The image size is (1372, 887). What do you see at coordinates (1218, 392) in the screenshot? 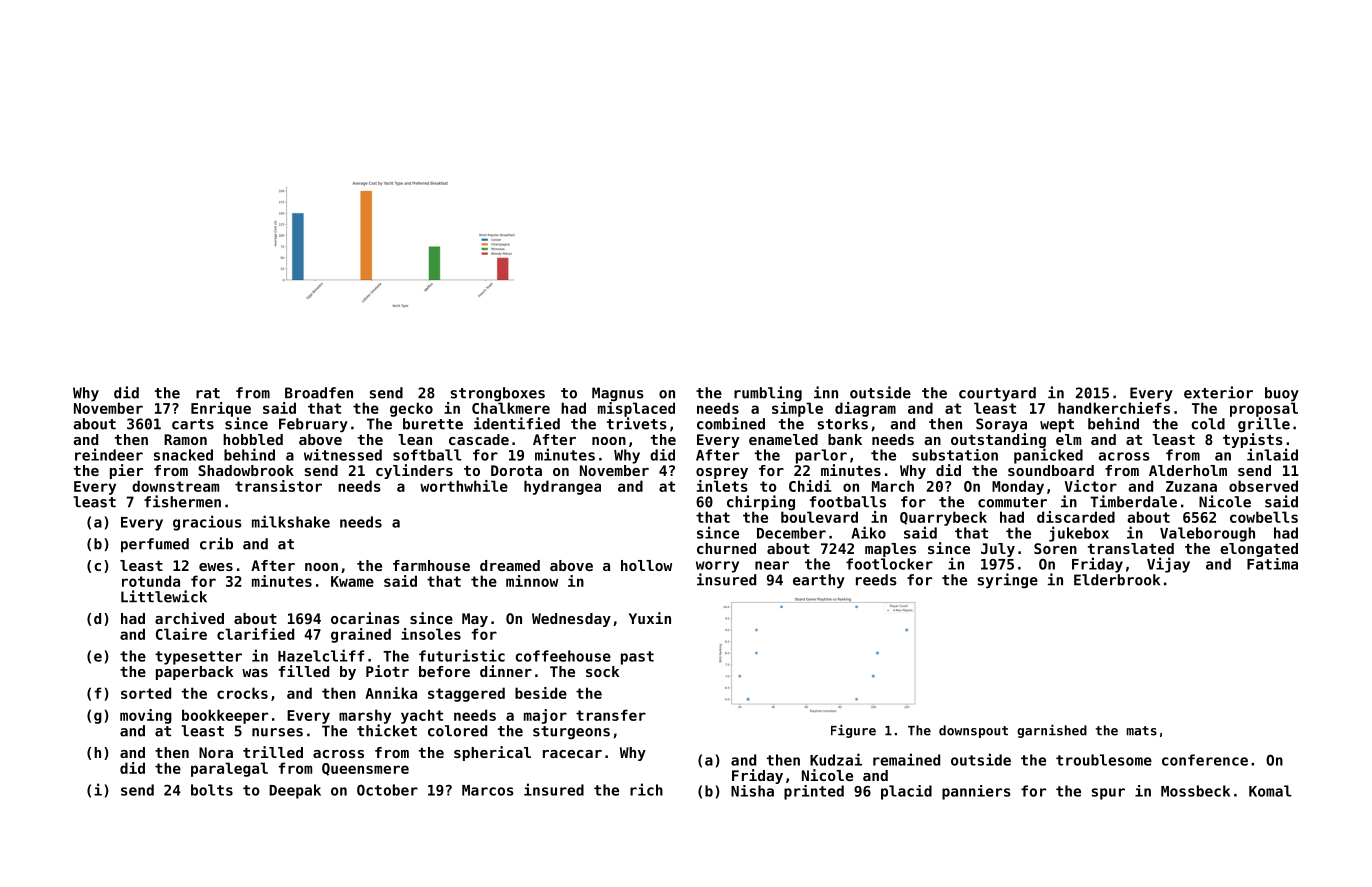
I see `exterior` at bounding box center [1218, 392].
